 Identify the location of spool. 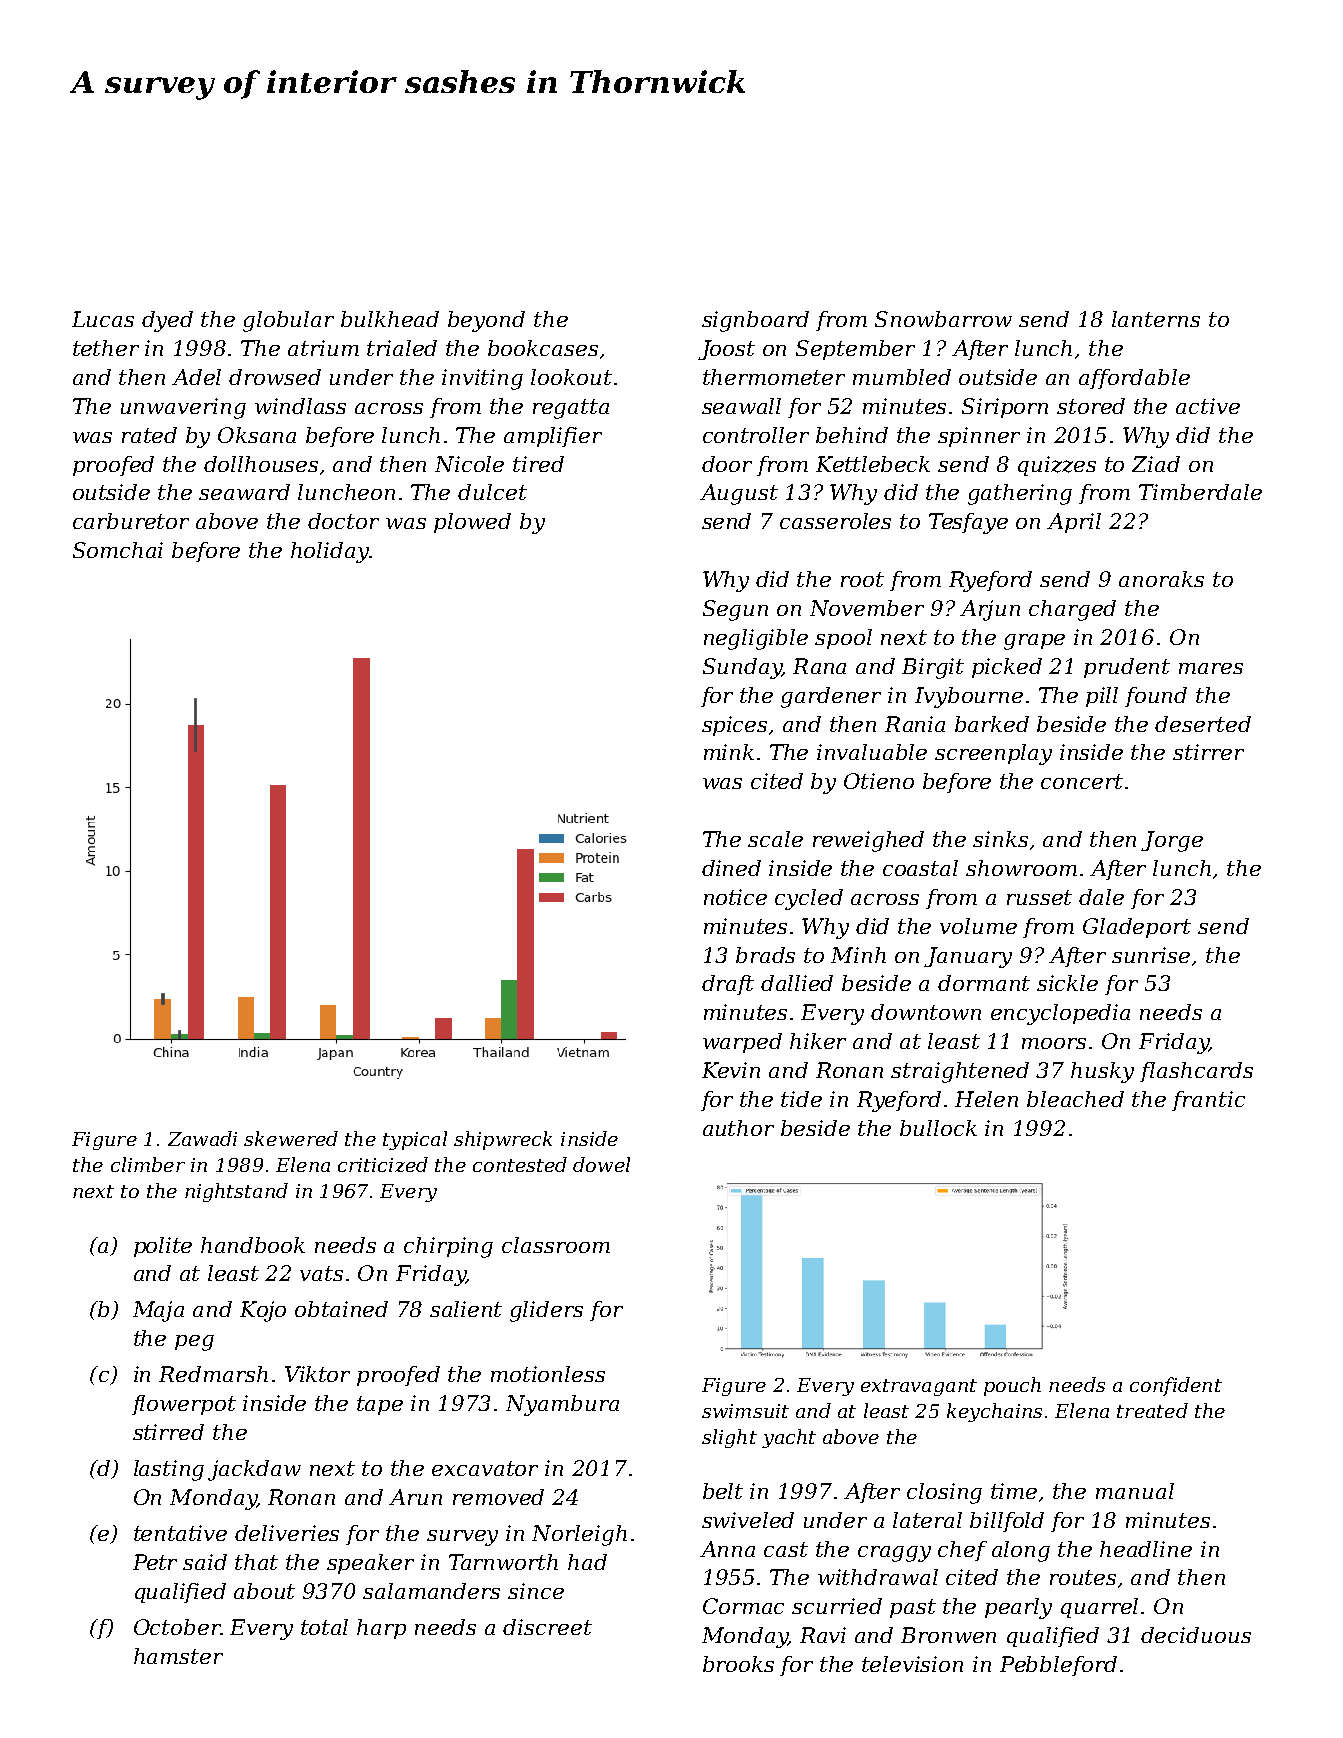
(843, 639).
